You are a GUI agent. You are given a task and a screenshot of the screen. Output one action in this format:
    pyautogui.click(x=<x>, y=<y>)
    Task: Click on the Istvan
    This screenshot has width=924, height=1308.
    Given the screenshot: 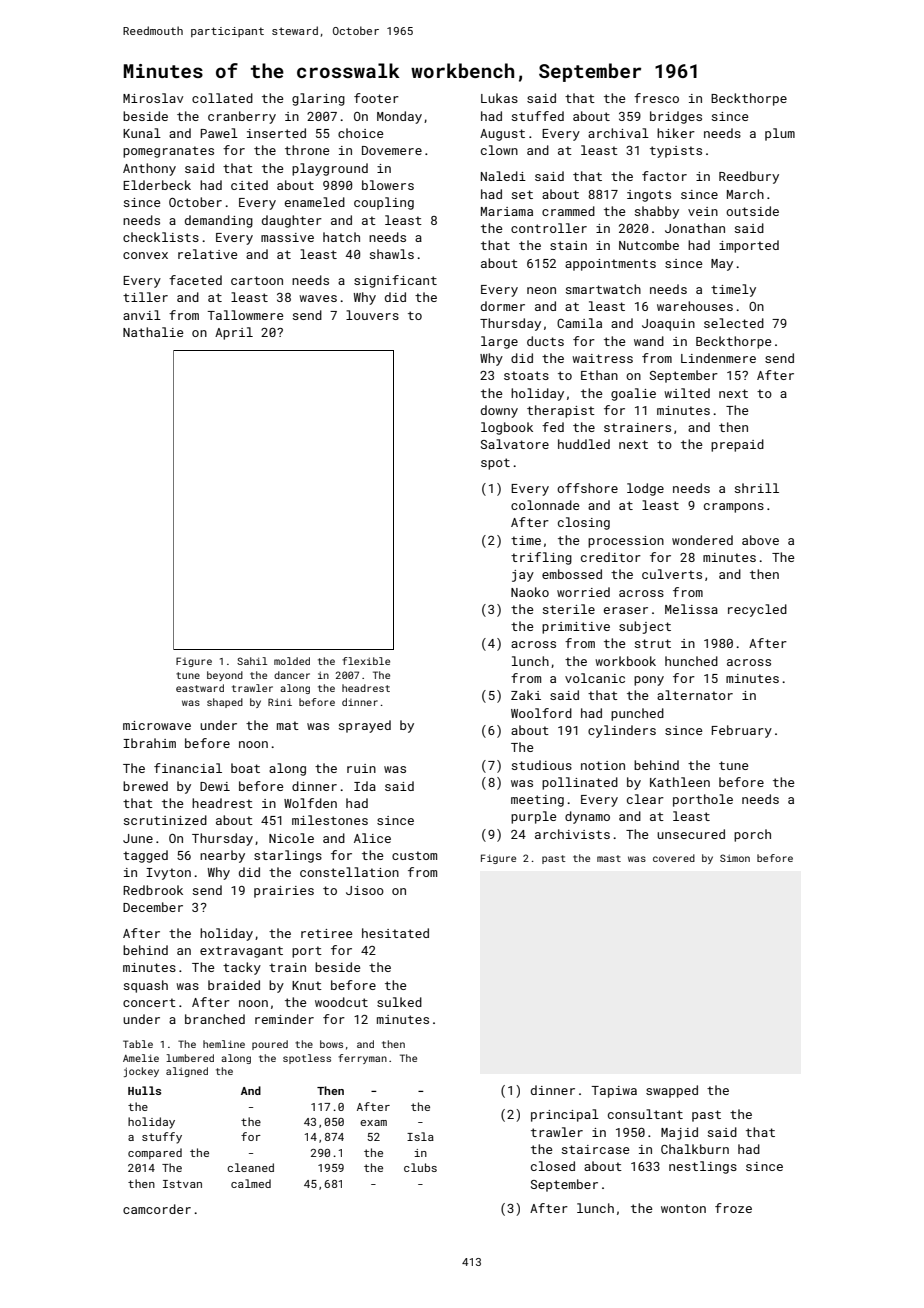 What is the action you would take?
    pyautogui.click(x=182, y=1184)
